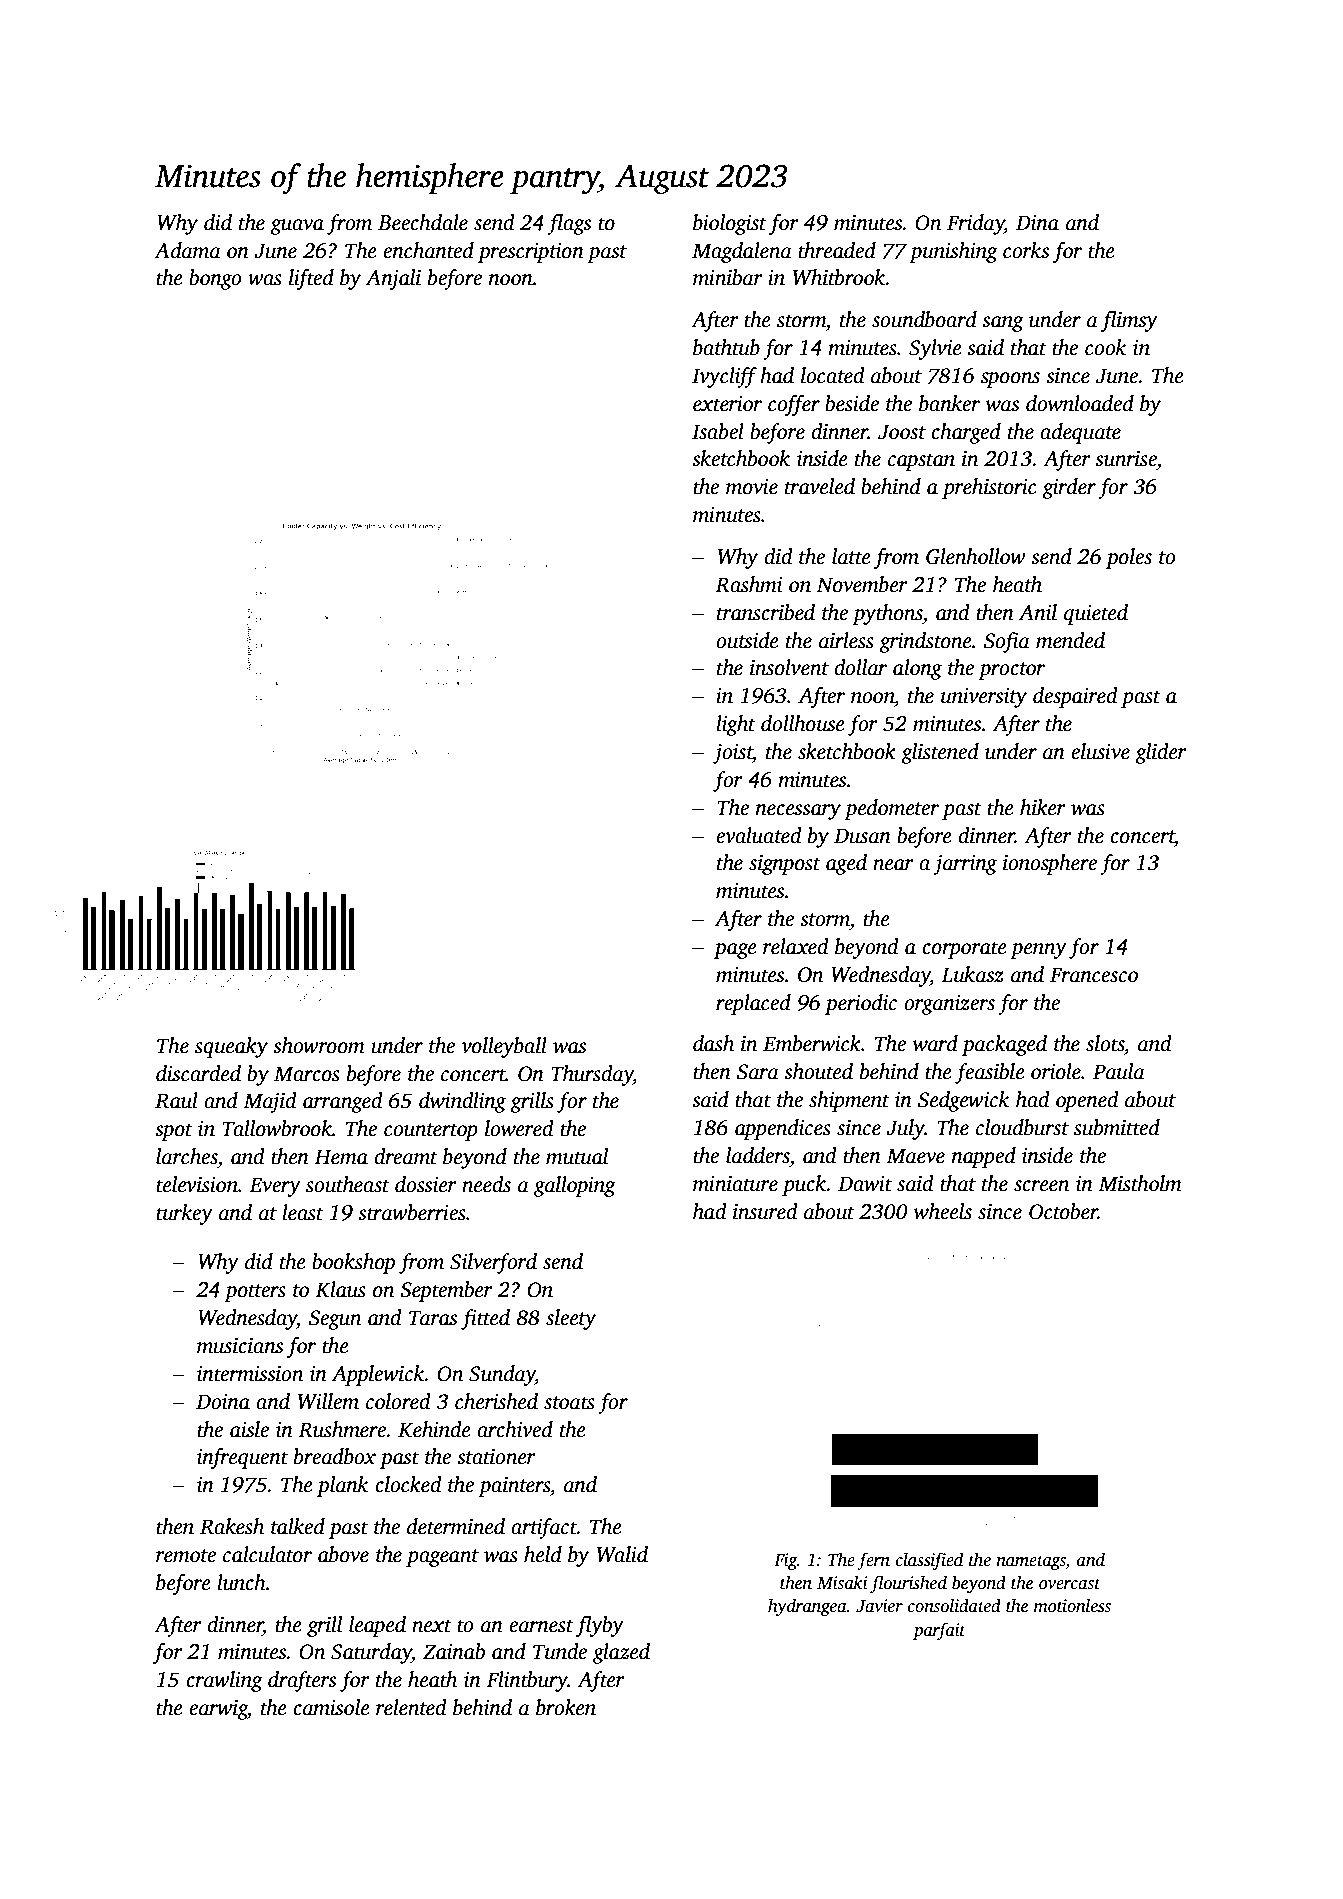  Describe the element at coordinates (803, 723) in the document. I see `dollhouse` at that location.
